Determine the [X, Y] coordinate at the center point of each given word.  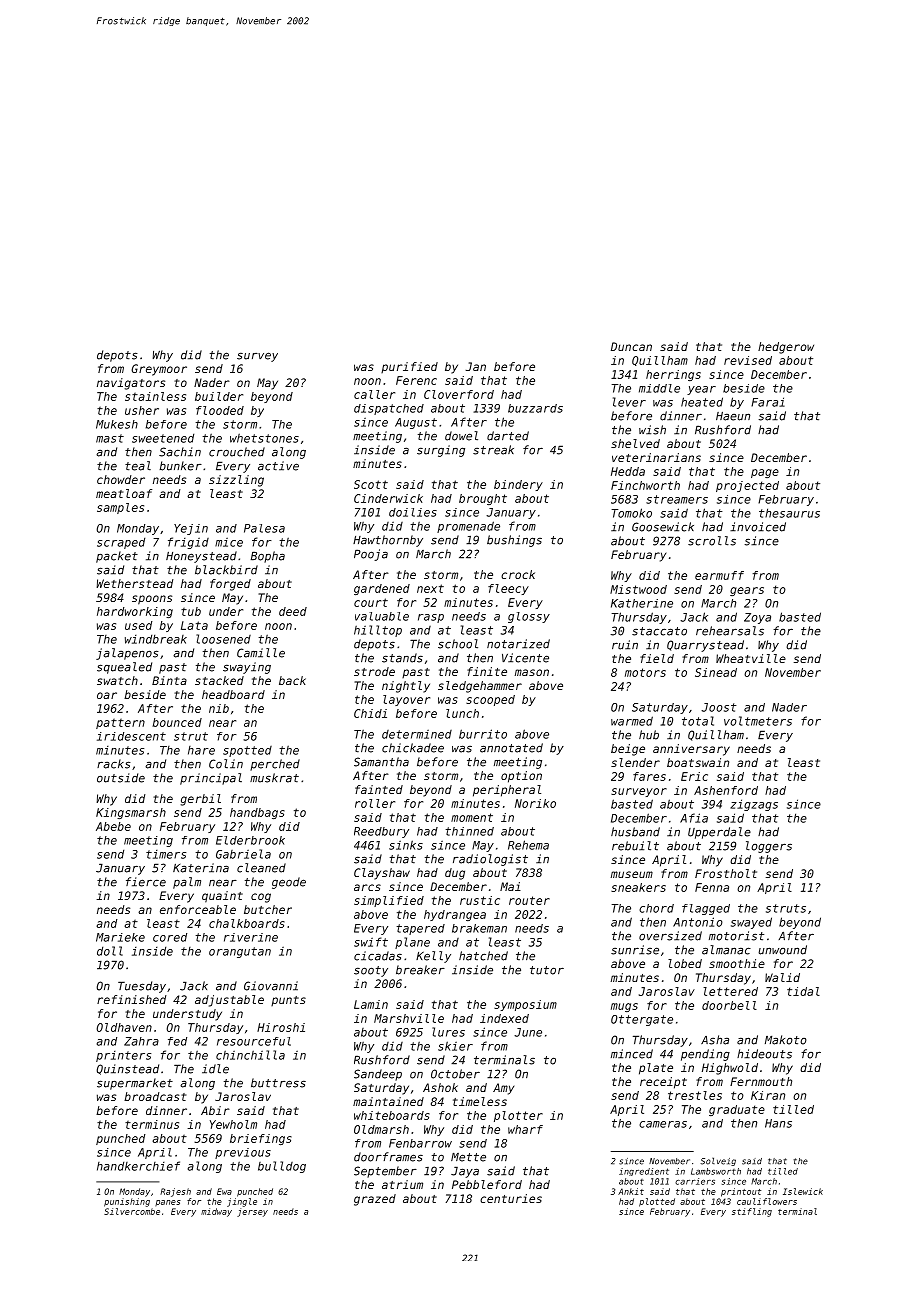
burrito [483, 734]
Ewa [224, 1191]
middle [659, 388]
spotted [247, 751]
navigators [131, 384]
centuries [511, 1198]
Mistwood [638, 589]
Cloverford [459, 394]
